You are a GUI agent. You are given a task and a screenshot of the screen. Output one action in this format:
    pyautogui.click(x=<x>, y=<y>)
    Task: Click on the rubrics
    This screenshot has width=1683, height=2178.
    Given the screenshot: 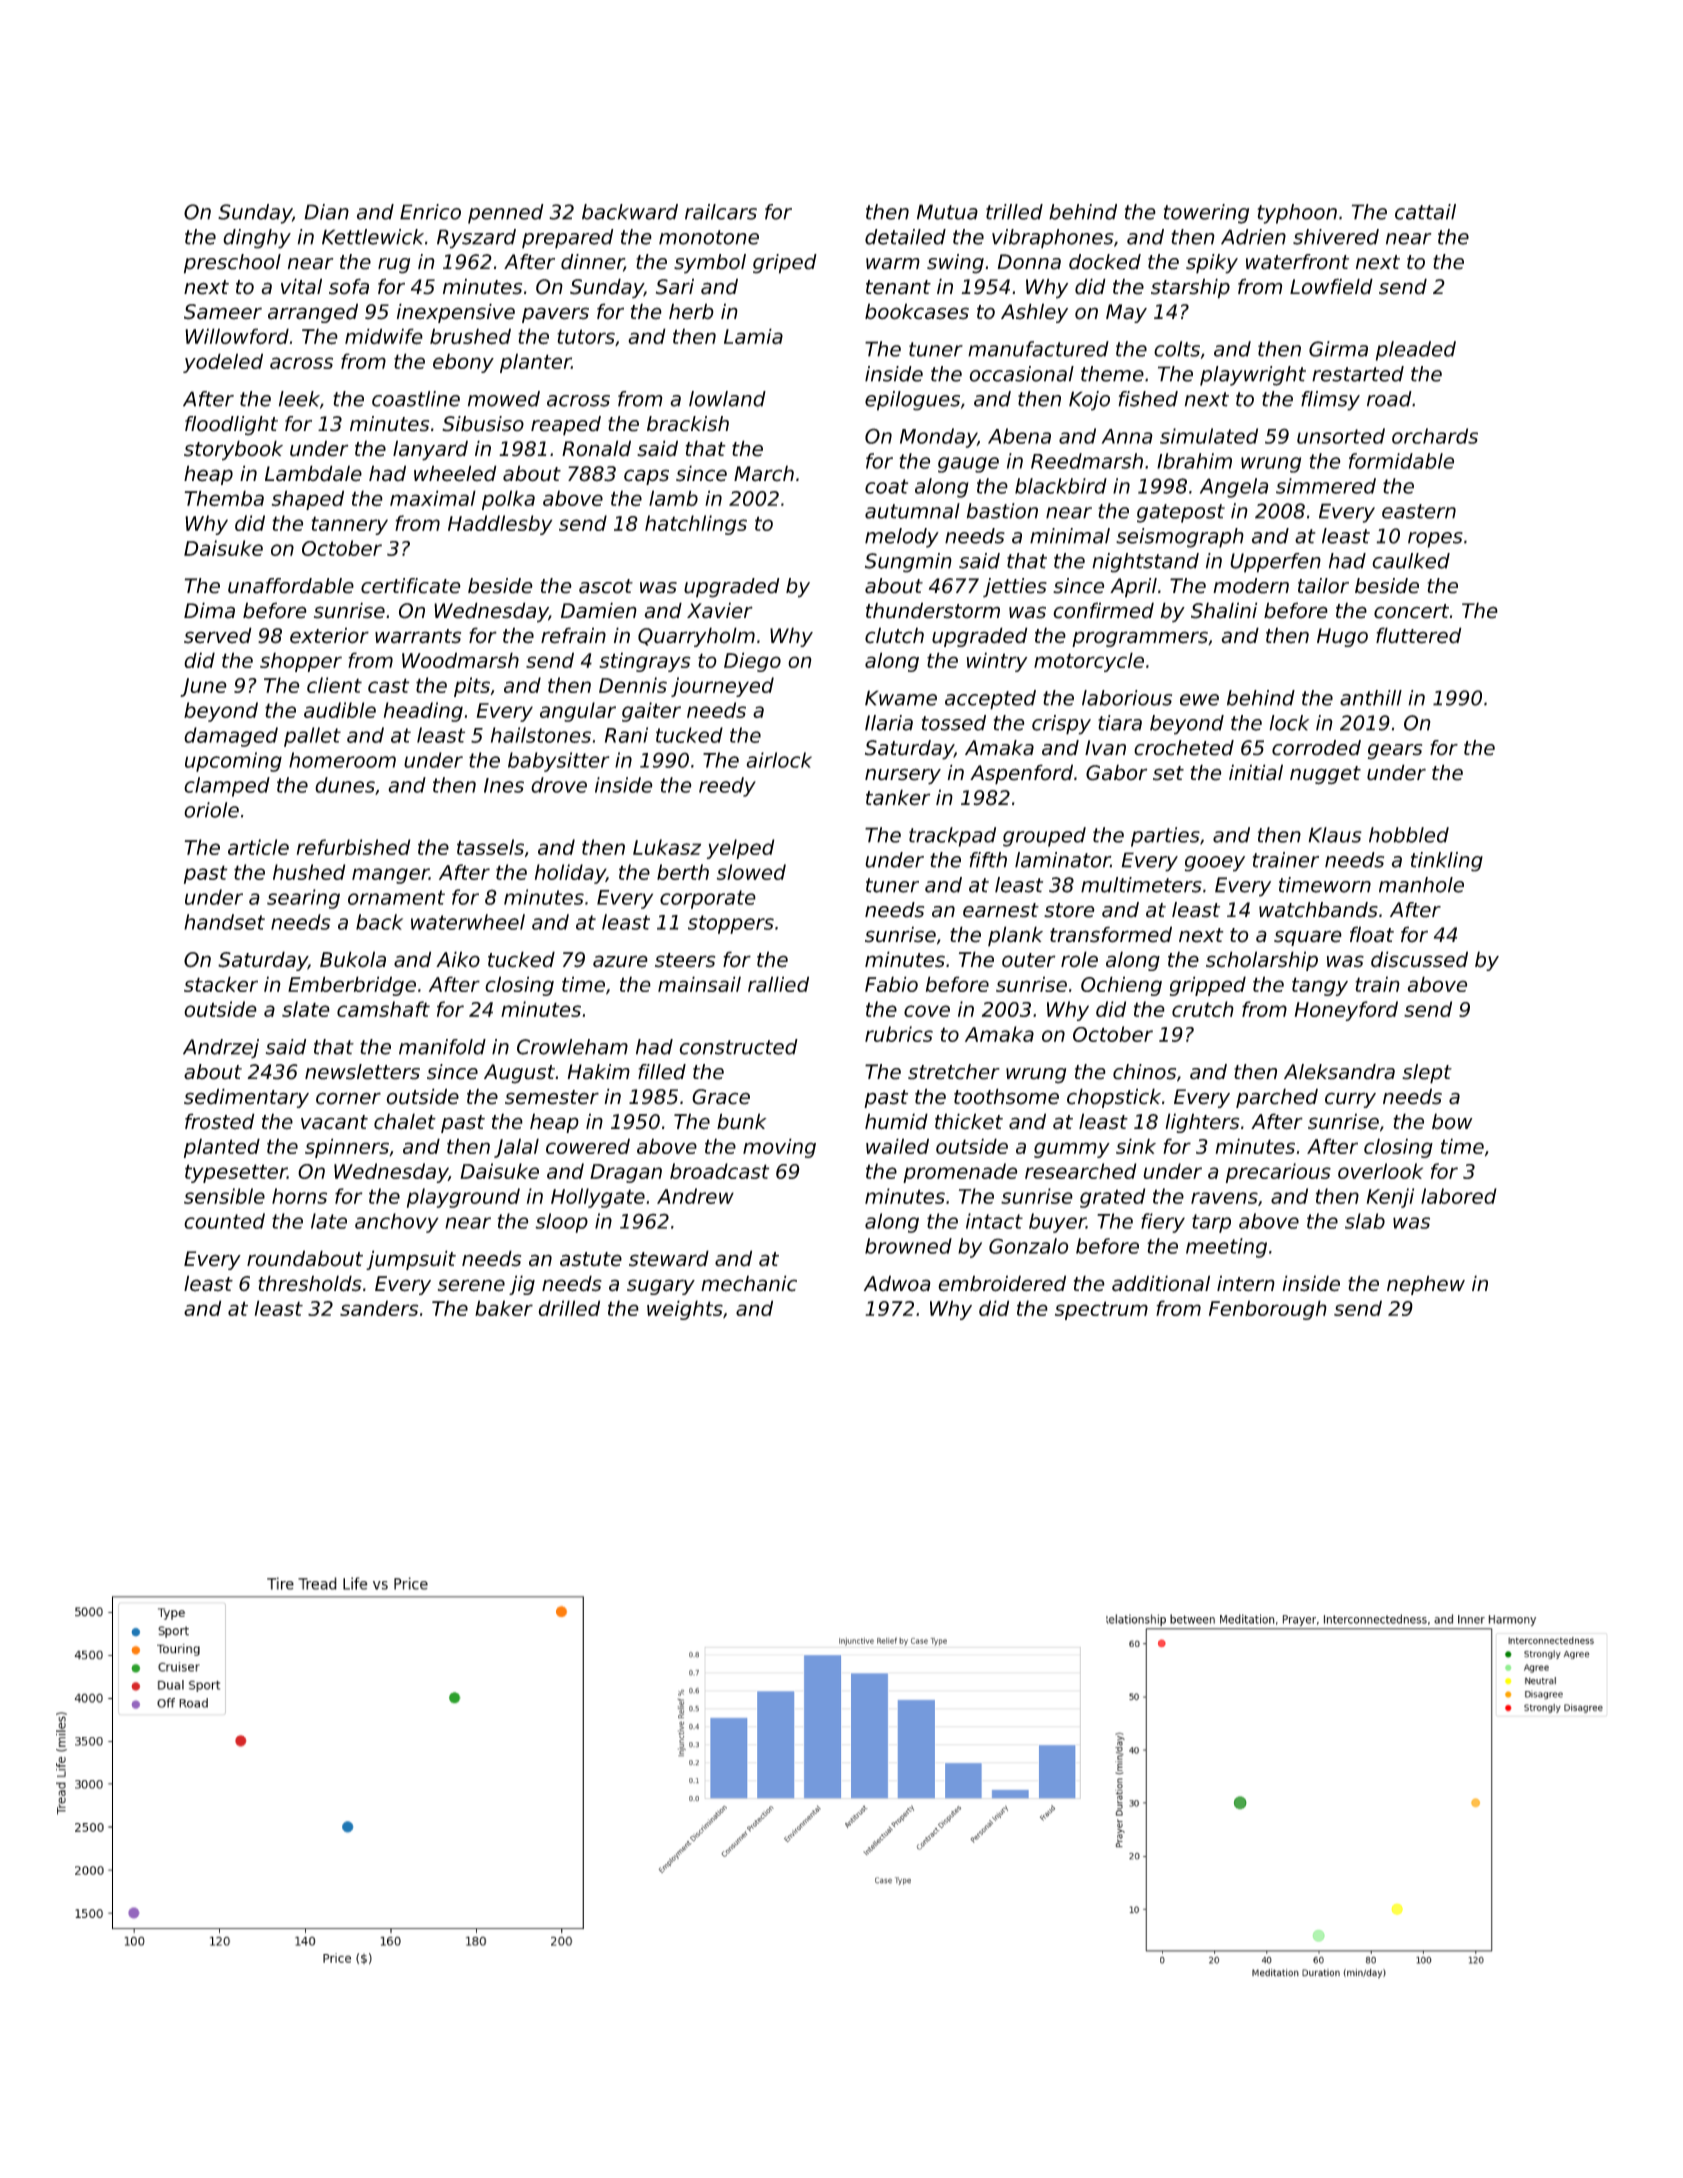 What is the action you would take?
    pyautogui.click(x=899, y=1034)
